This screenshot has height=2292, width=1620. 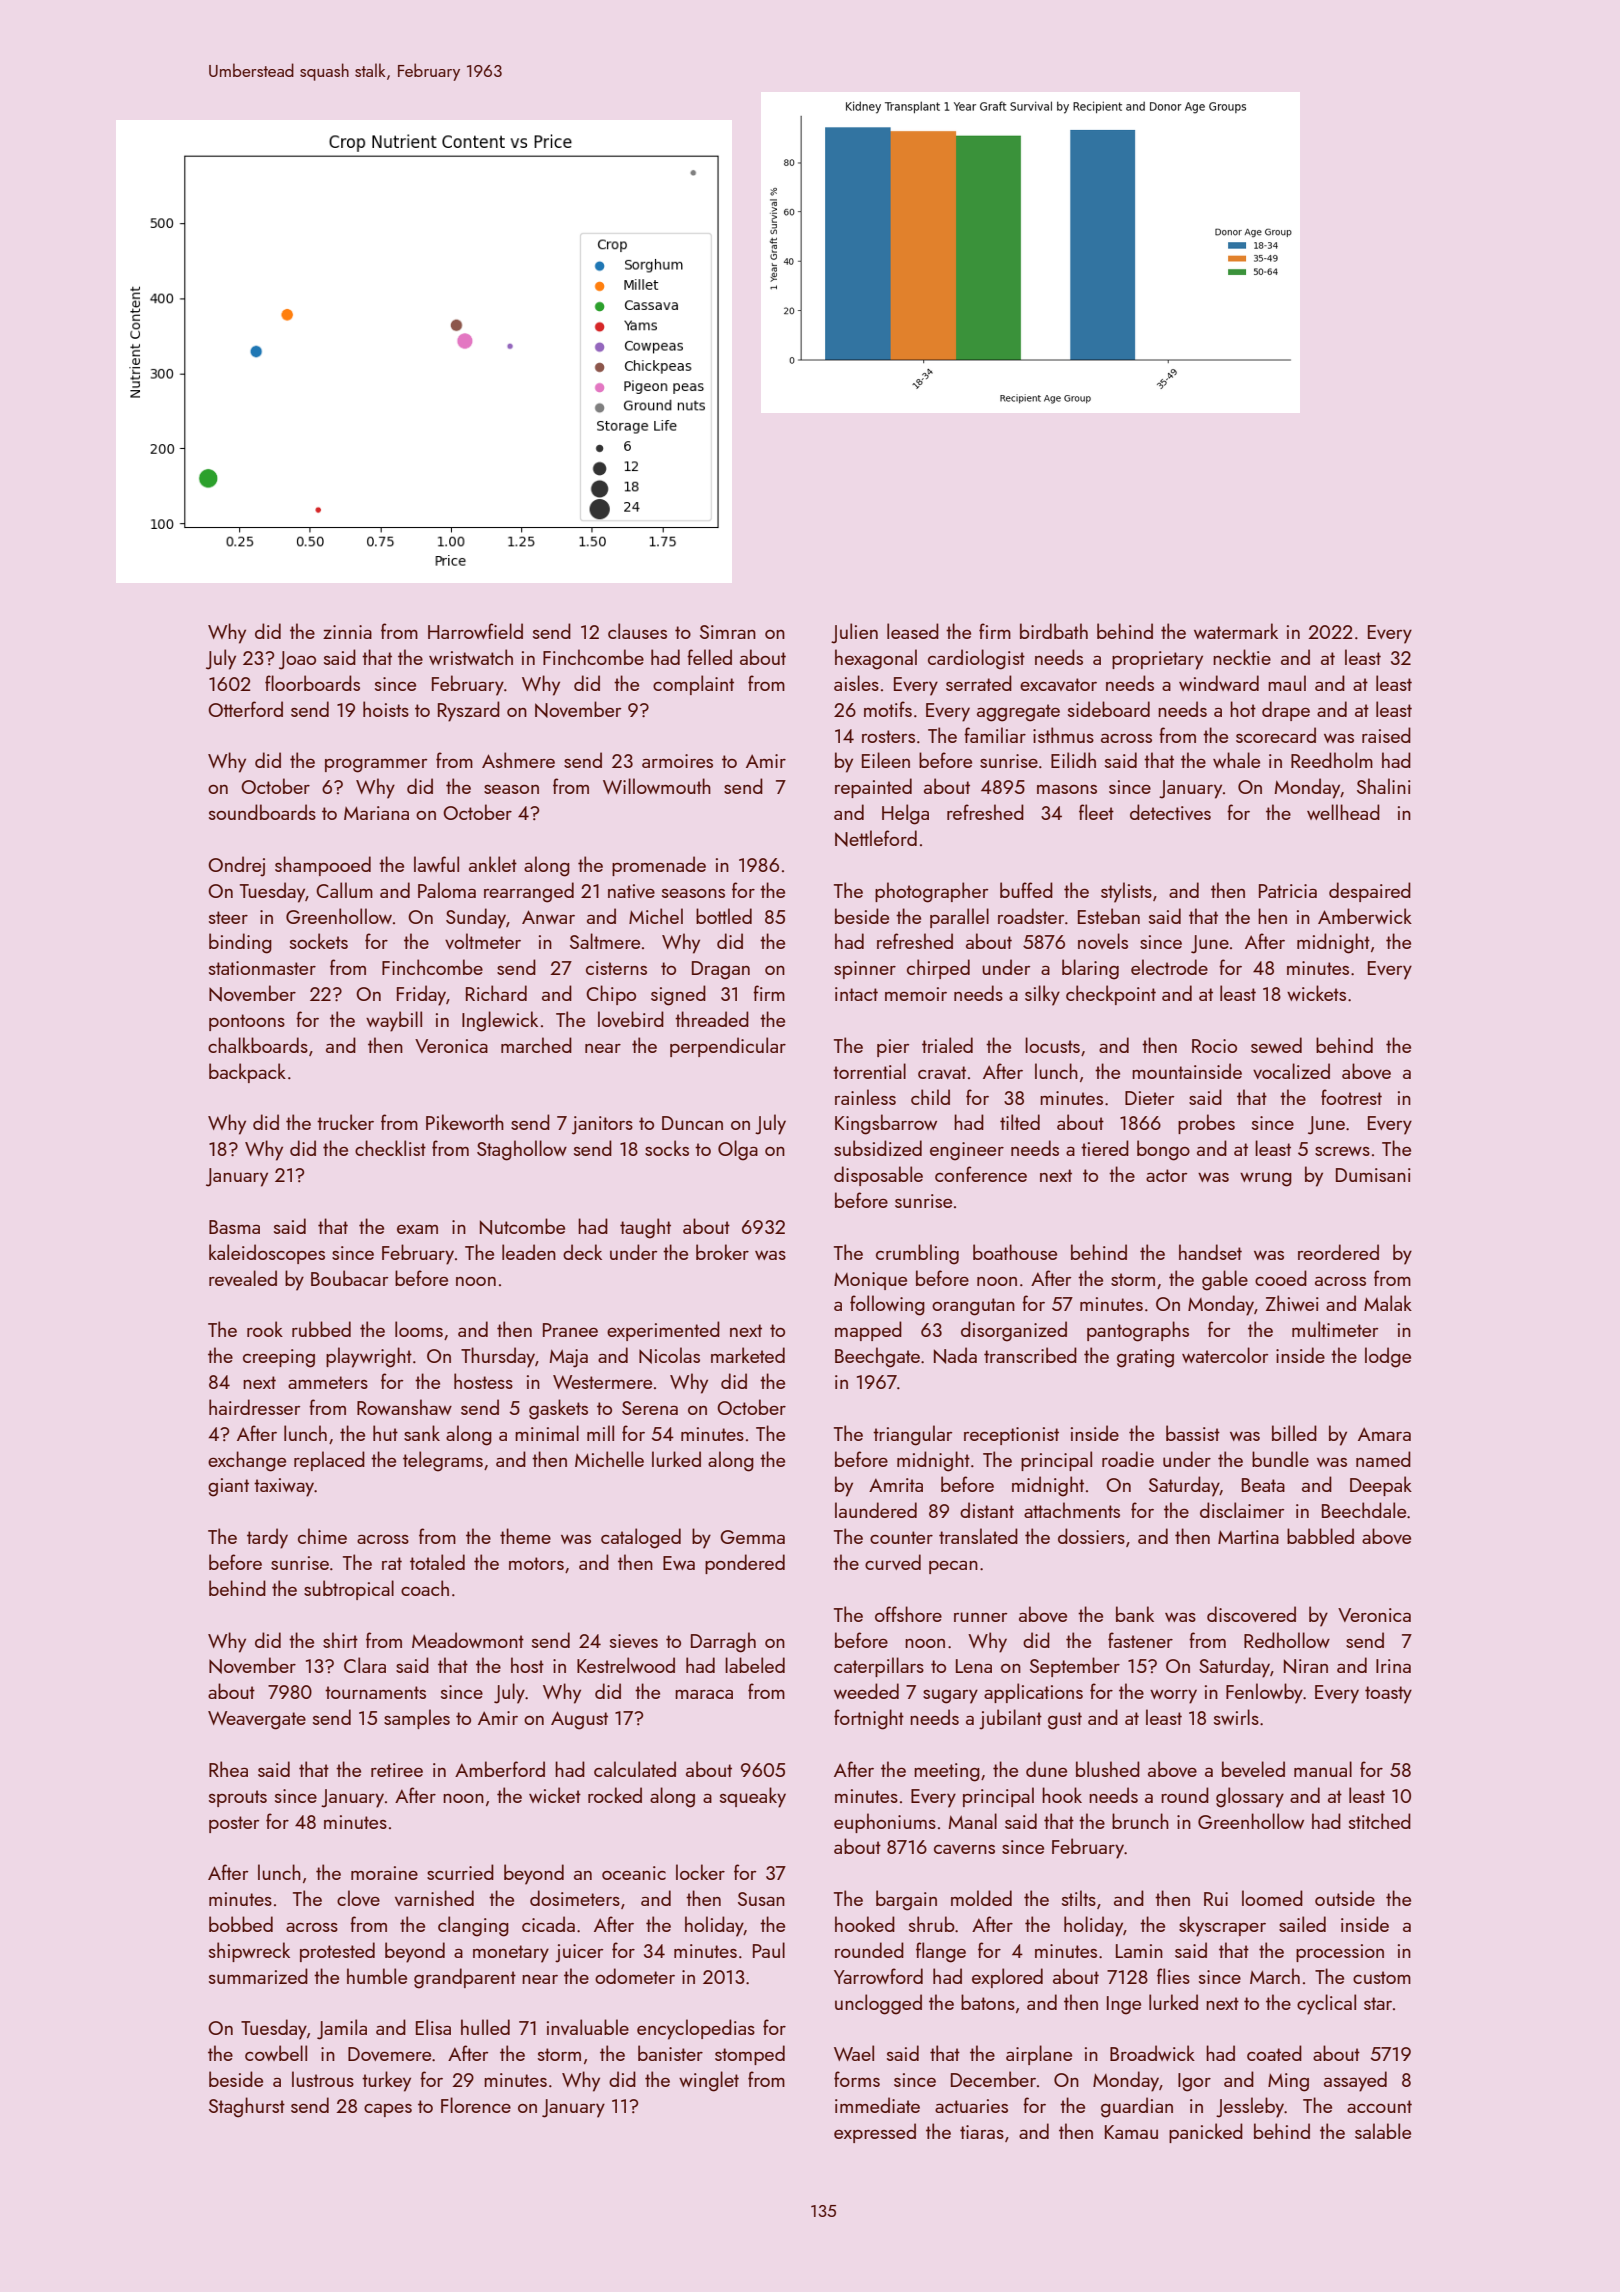 I want to click on exam, so click(x=417, y=1229).
